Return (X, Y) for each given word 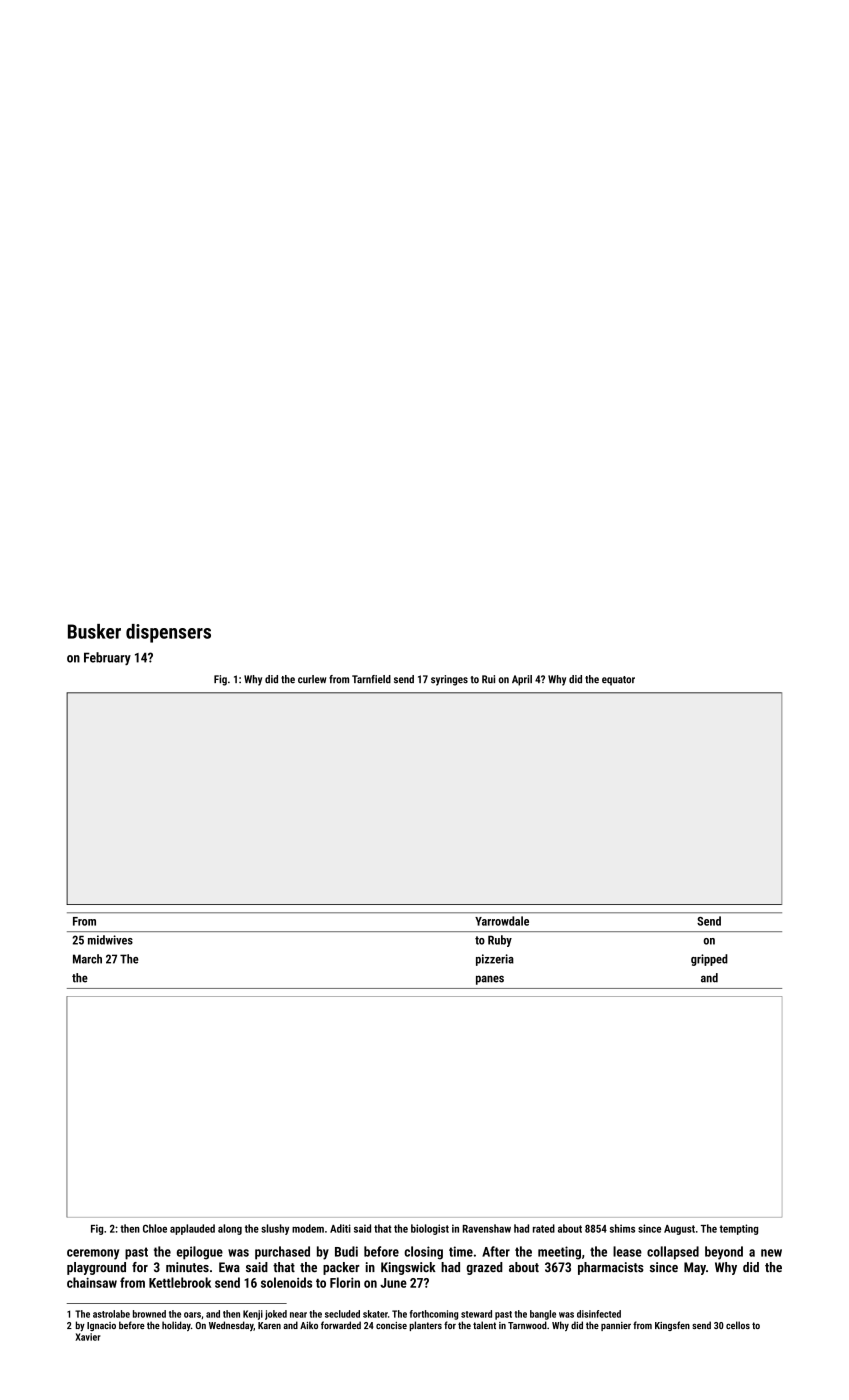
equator (618, 681)
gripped (709, 960)
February (107, 658)
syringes (449, 680)
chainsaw (92, 1282)
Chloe (155, 1228)
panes (490, 980)
